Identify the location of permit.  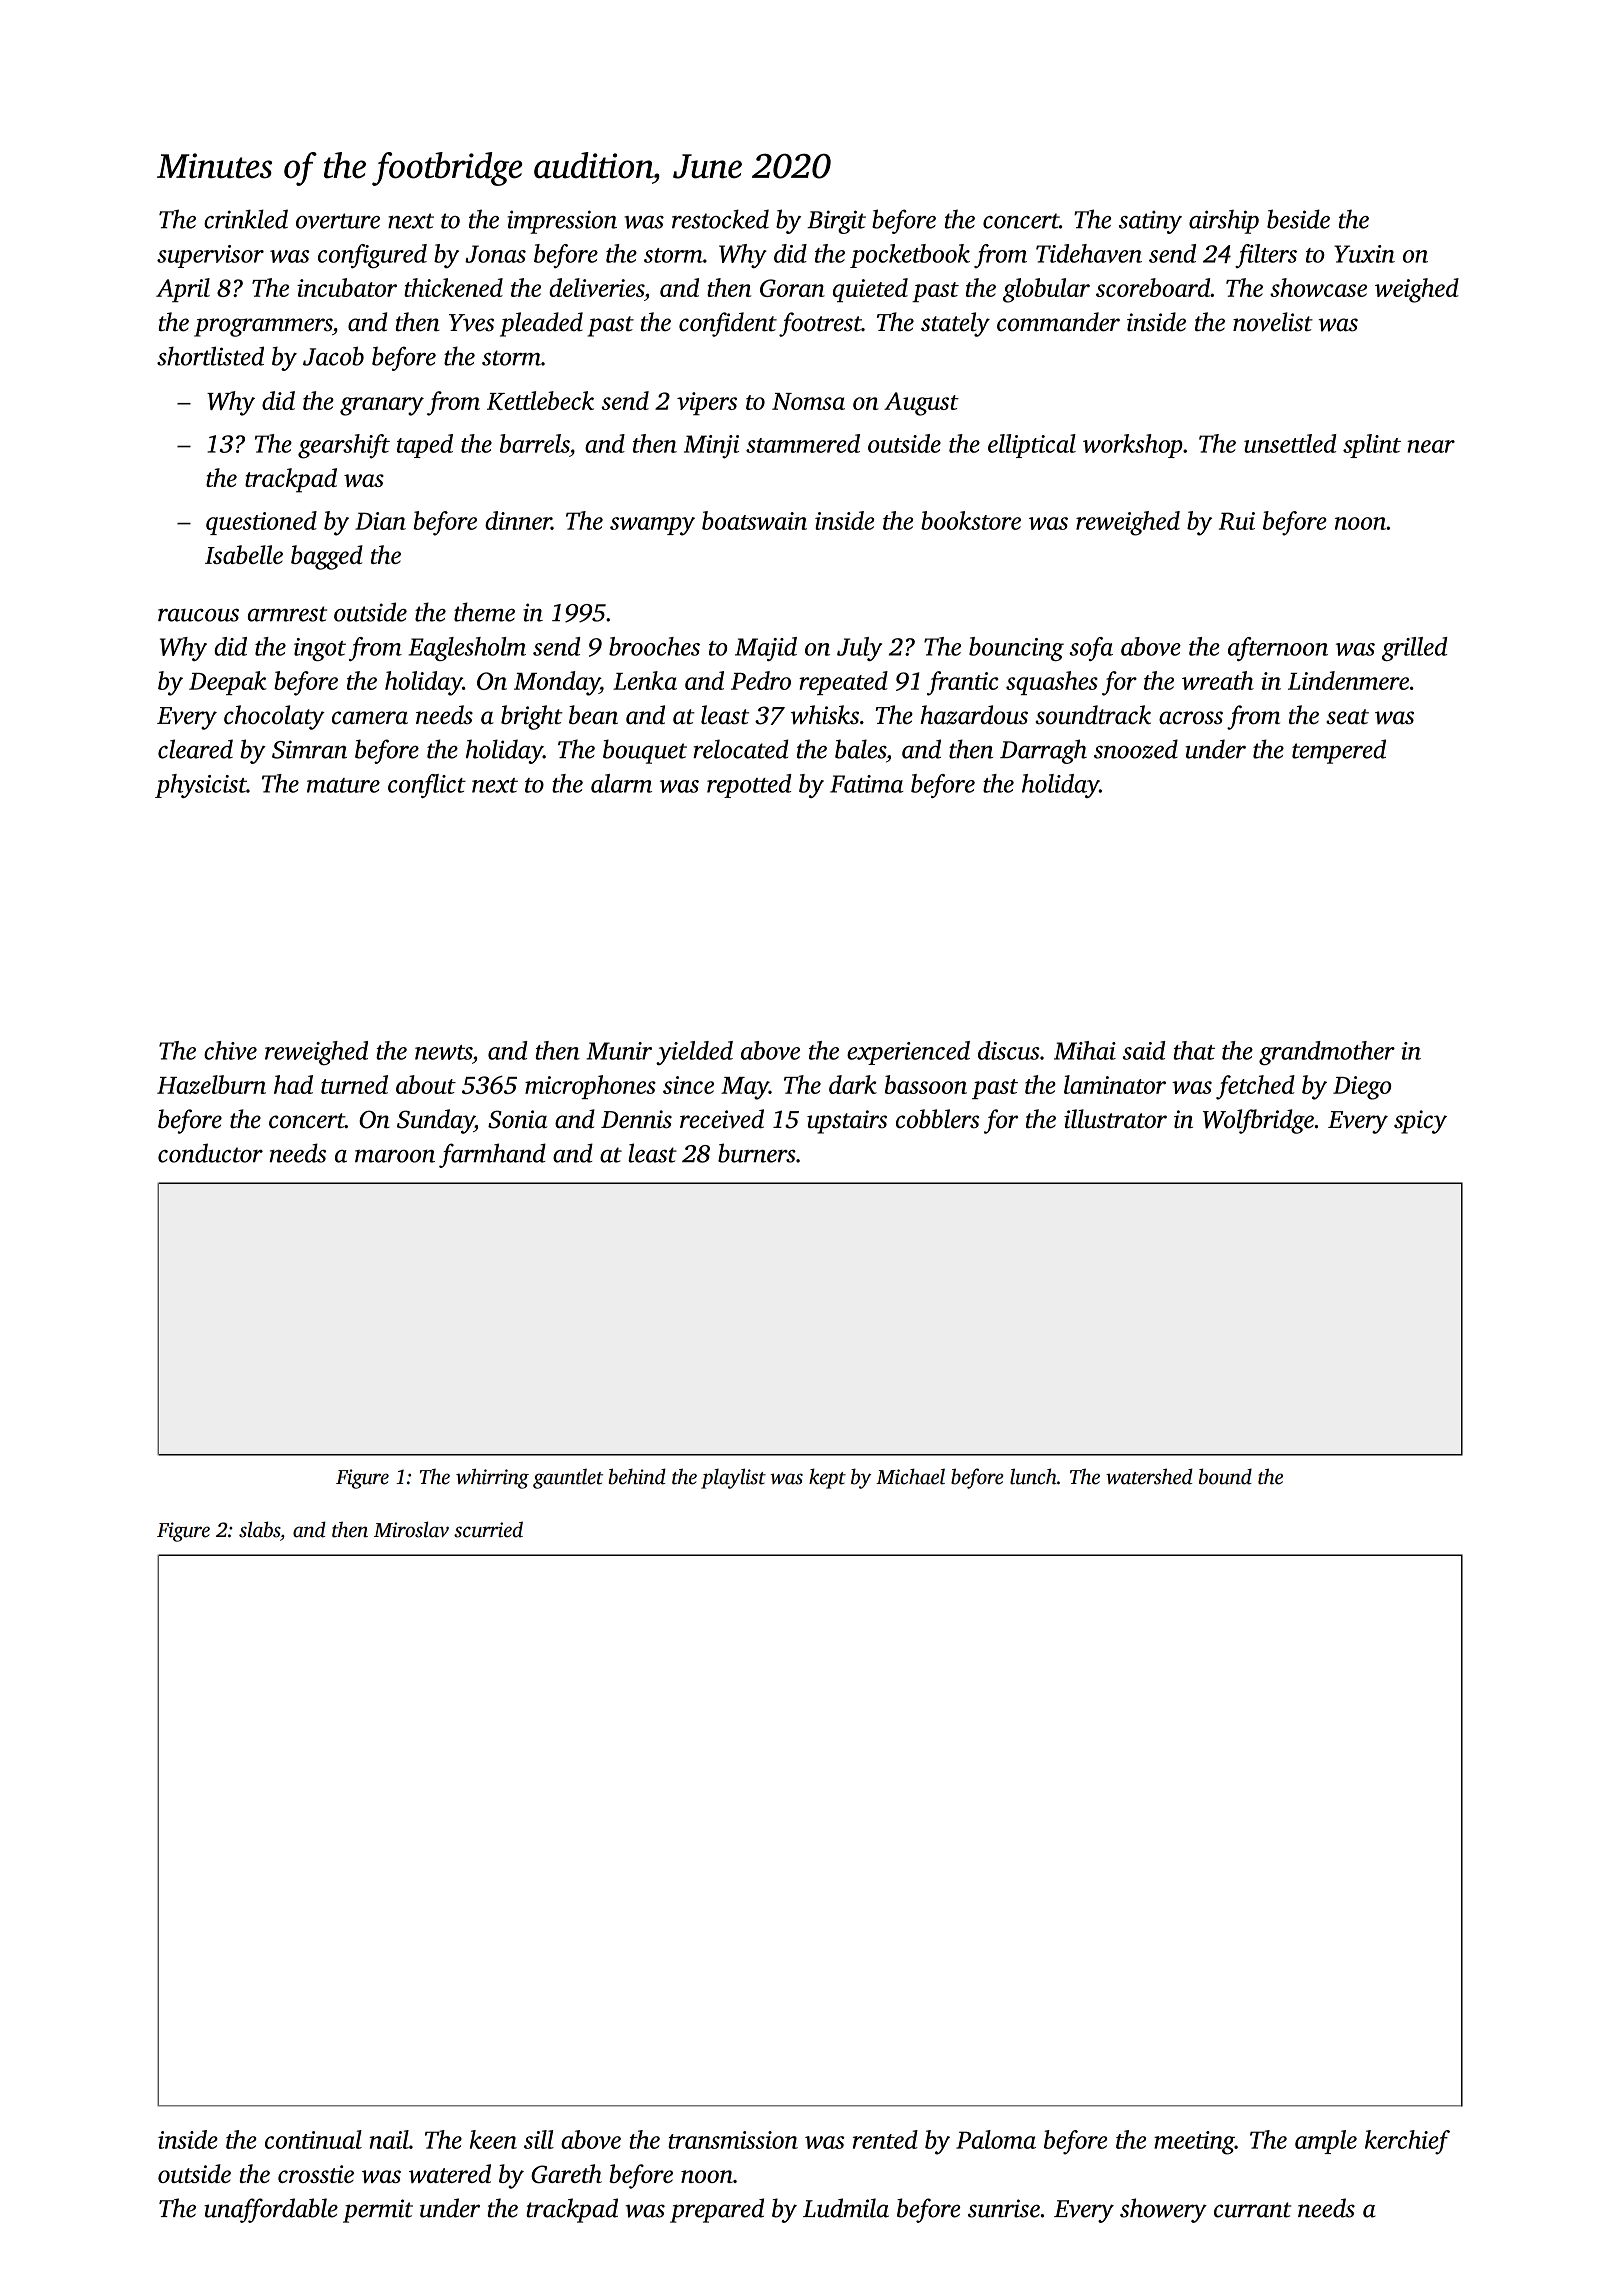
(378, 2211).
